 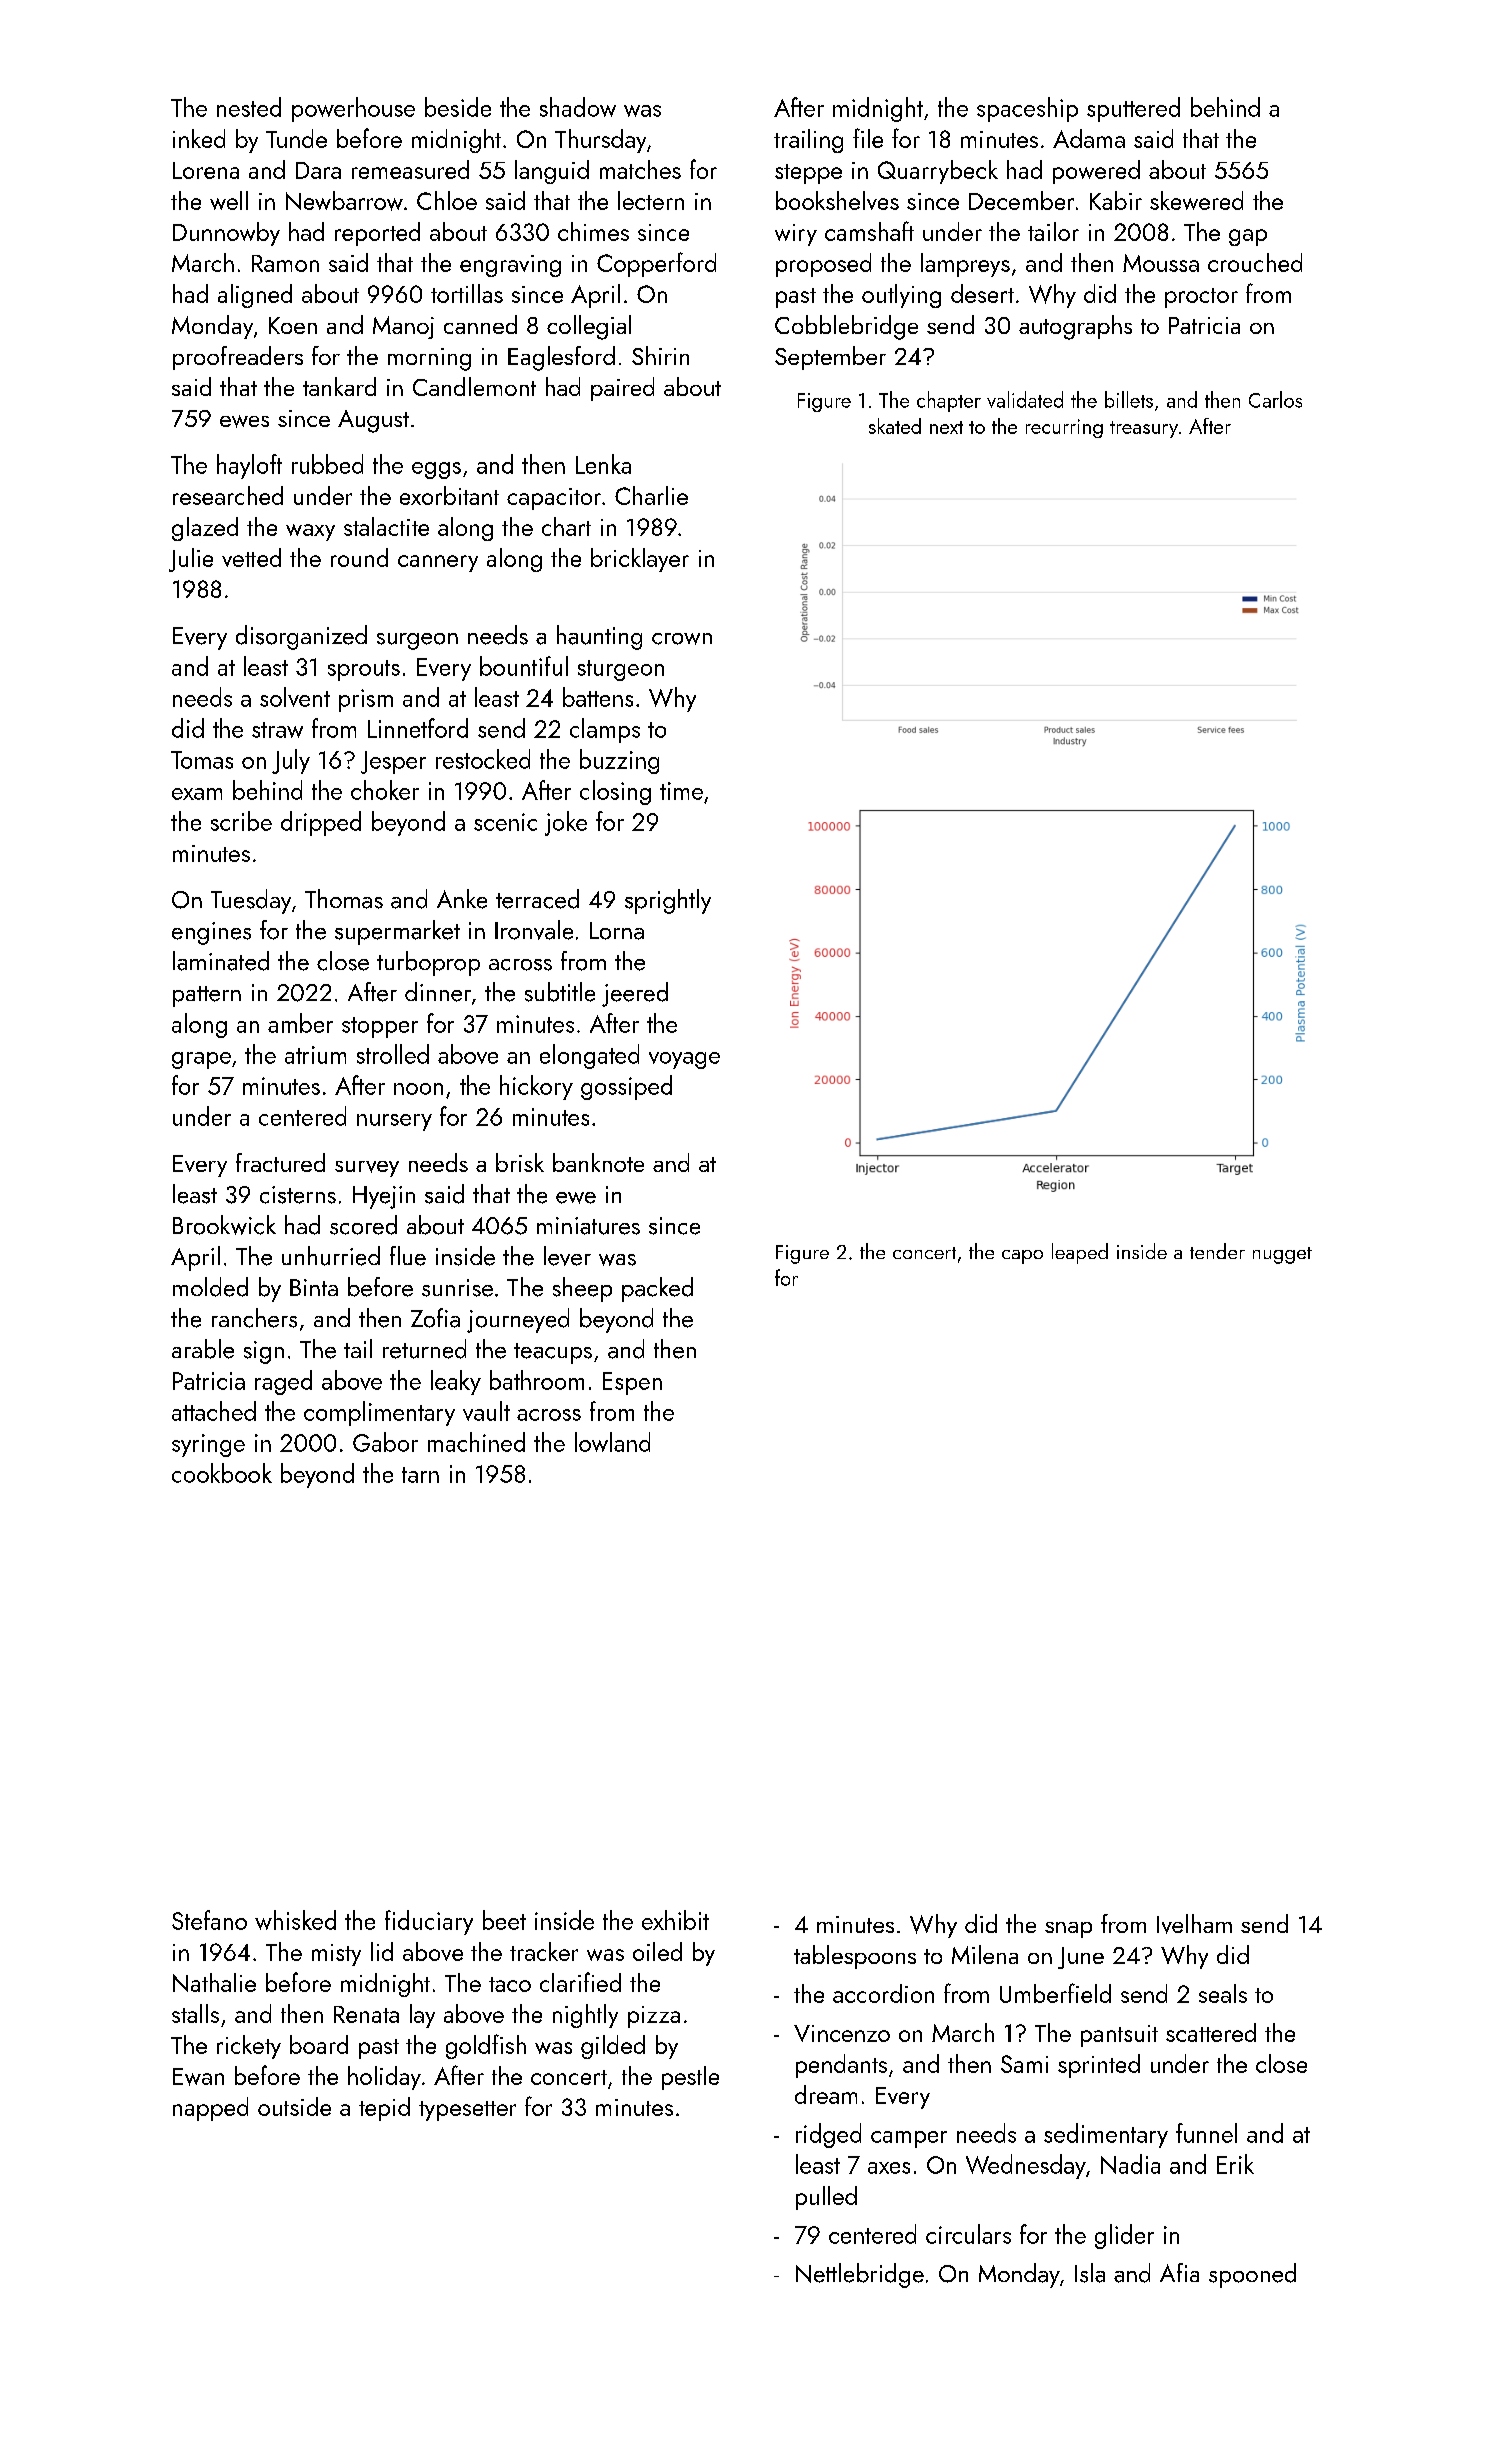 What do you see at coordinates (681, 791) in the page?
I see `time` at bounding box center [681, 791].
